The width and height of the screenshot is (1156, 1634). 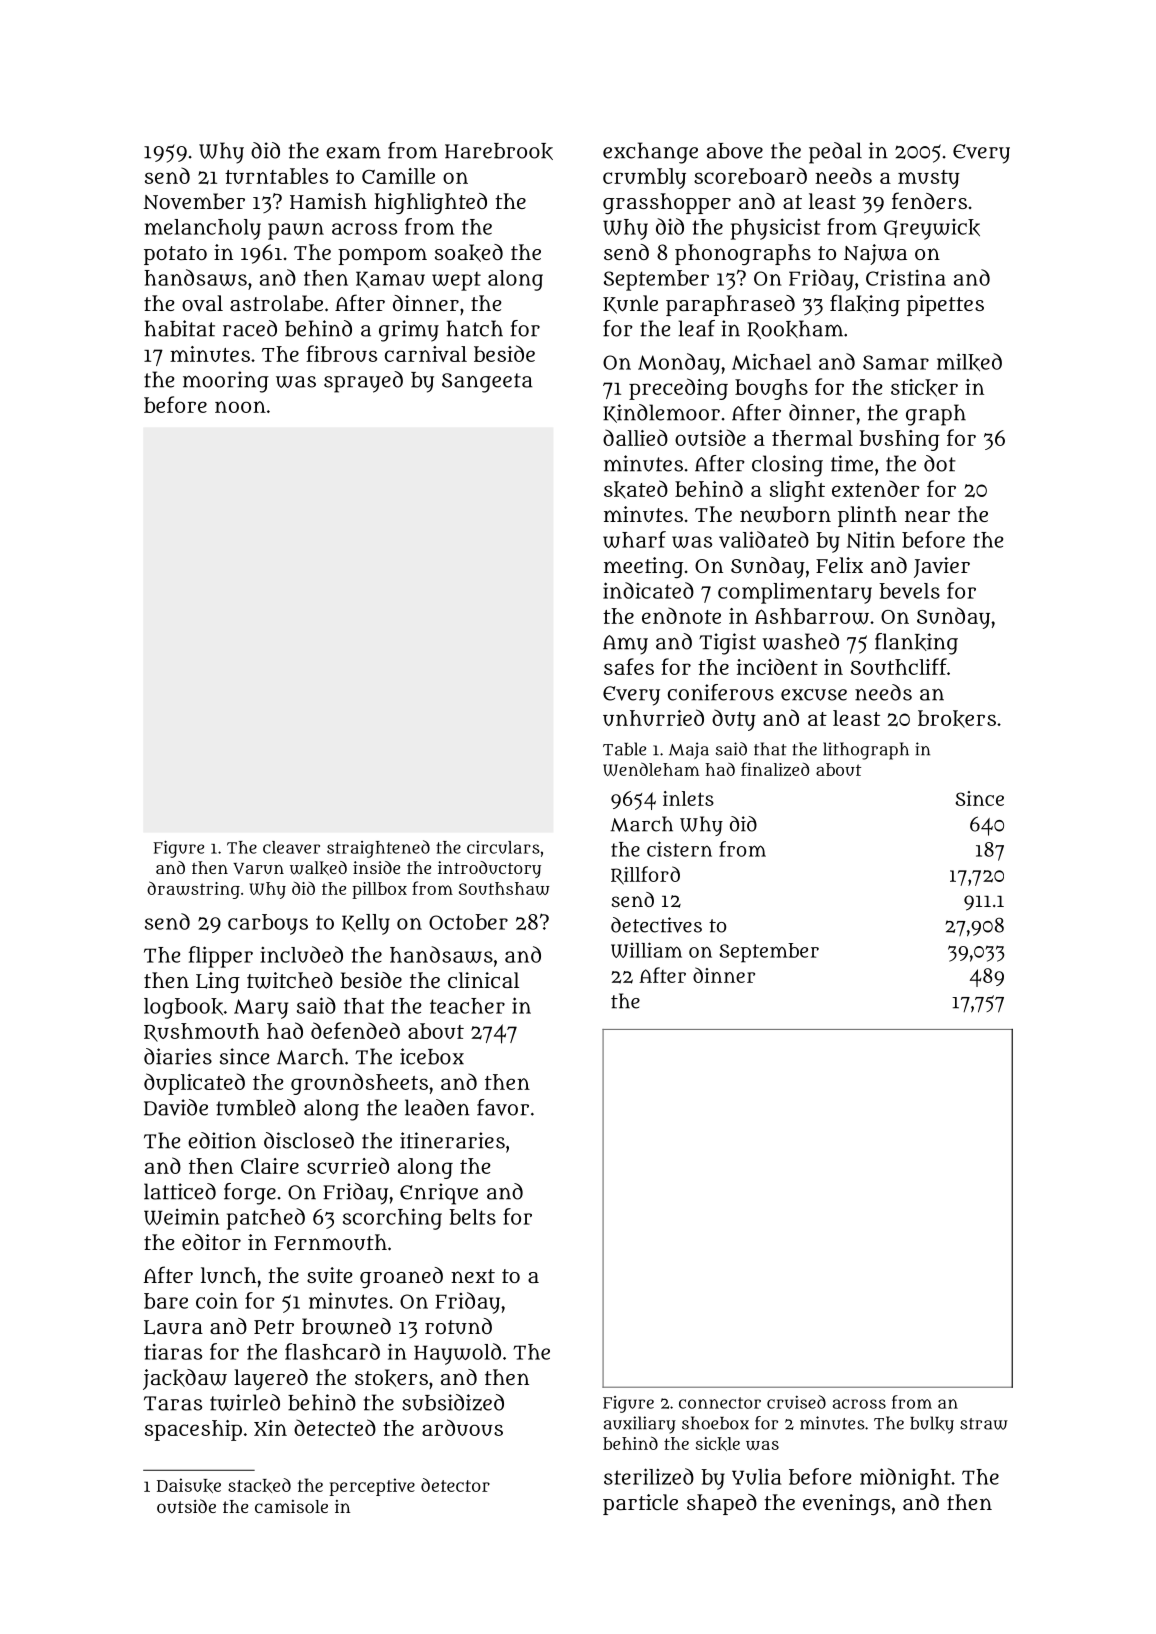 I want to click on detector, so click(x=455, y=1485).
